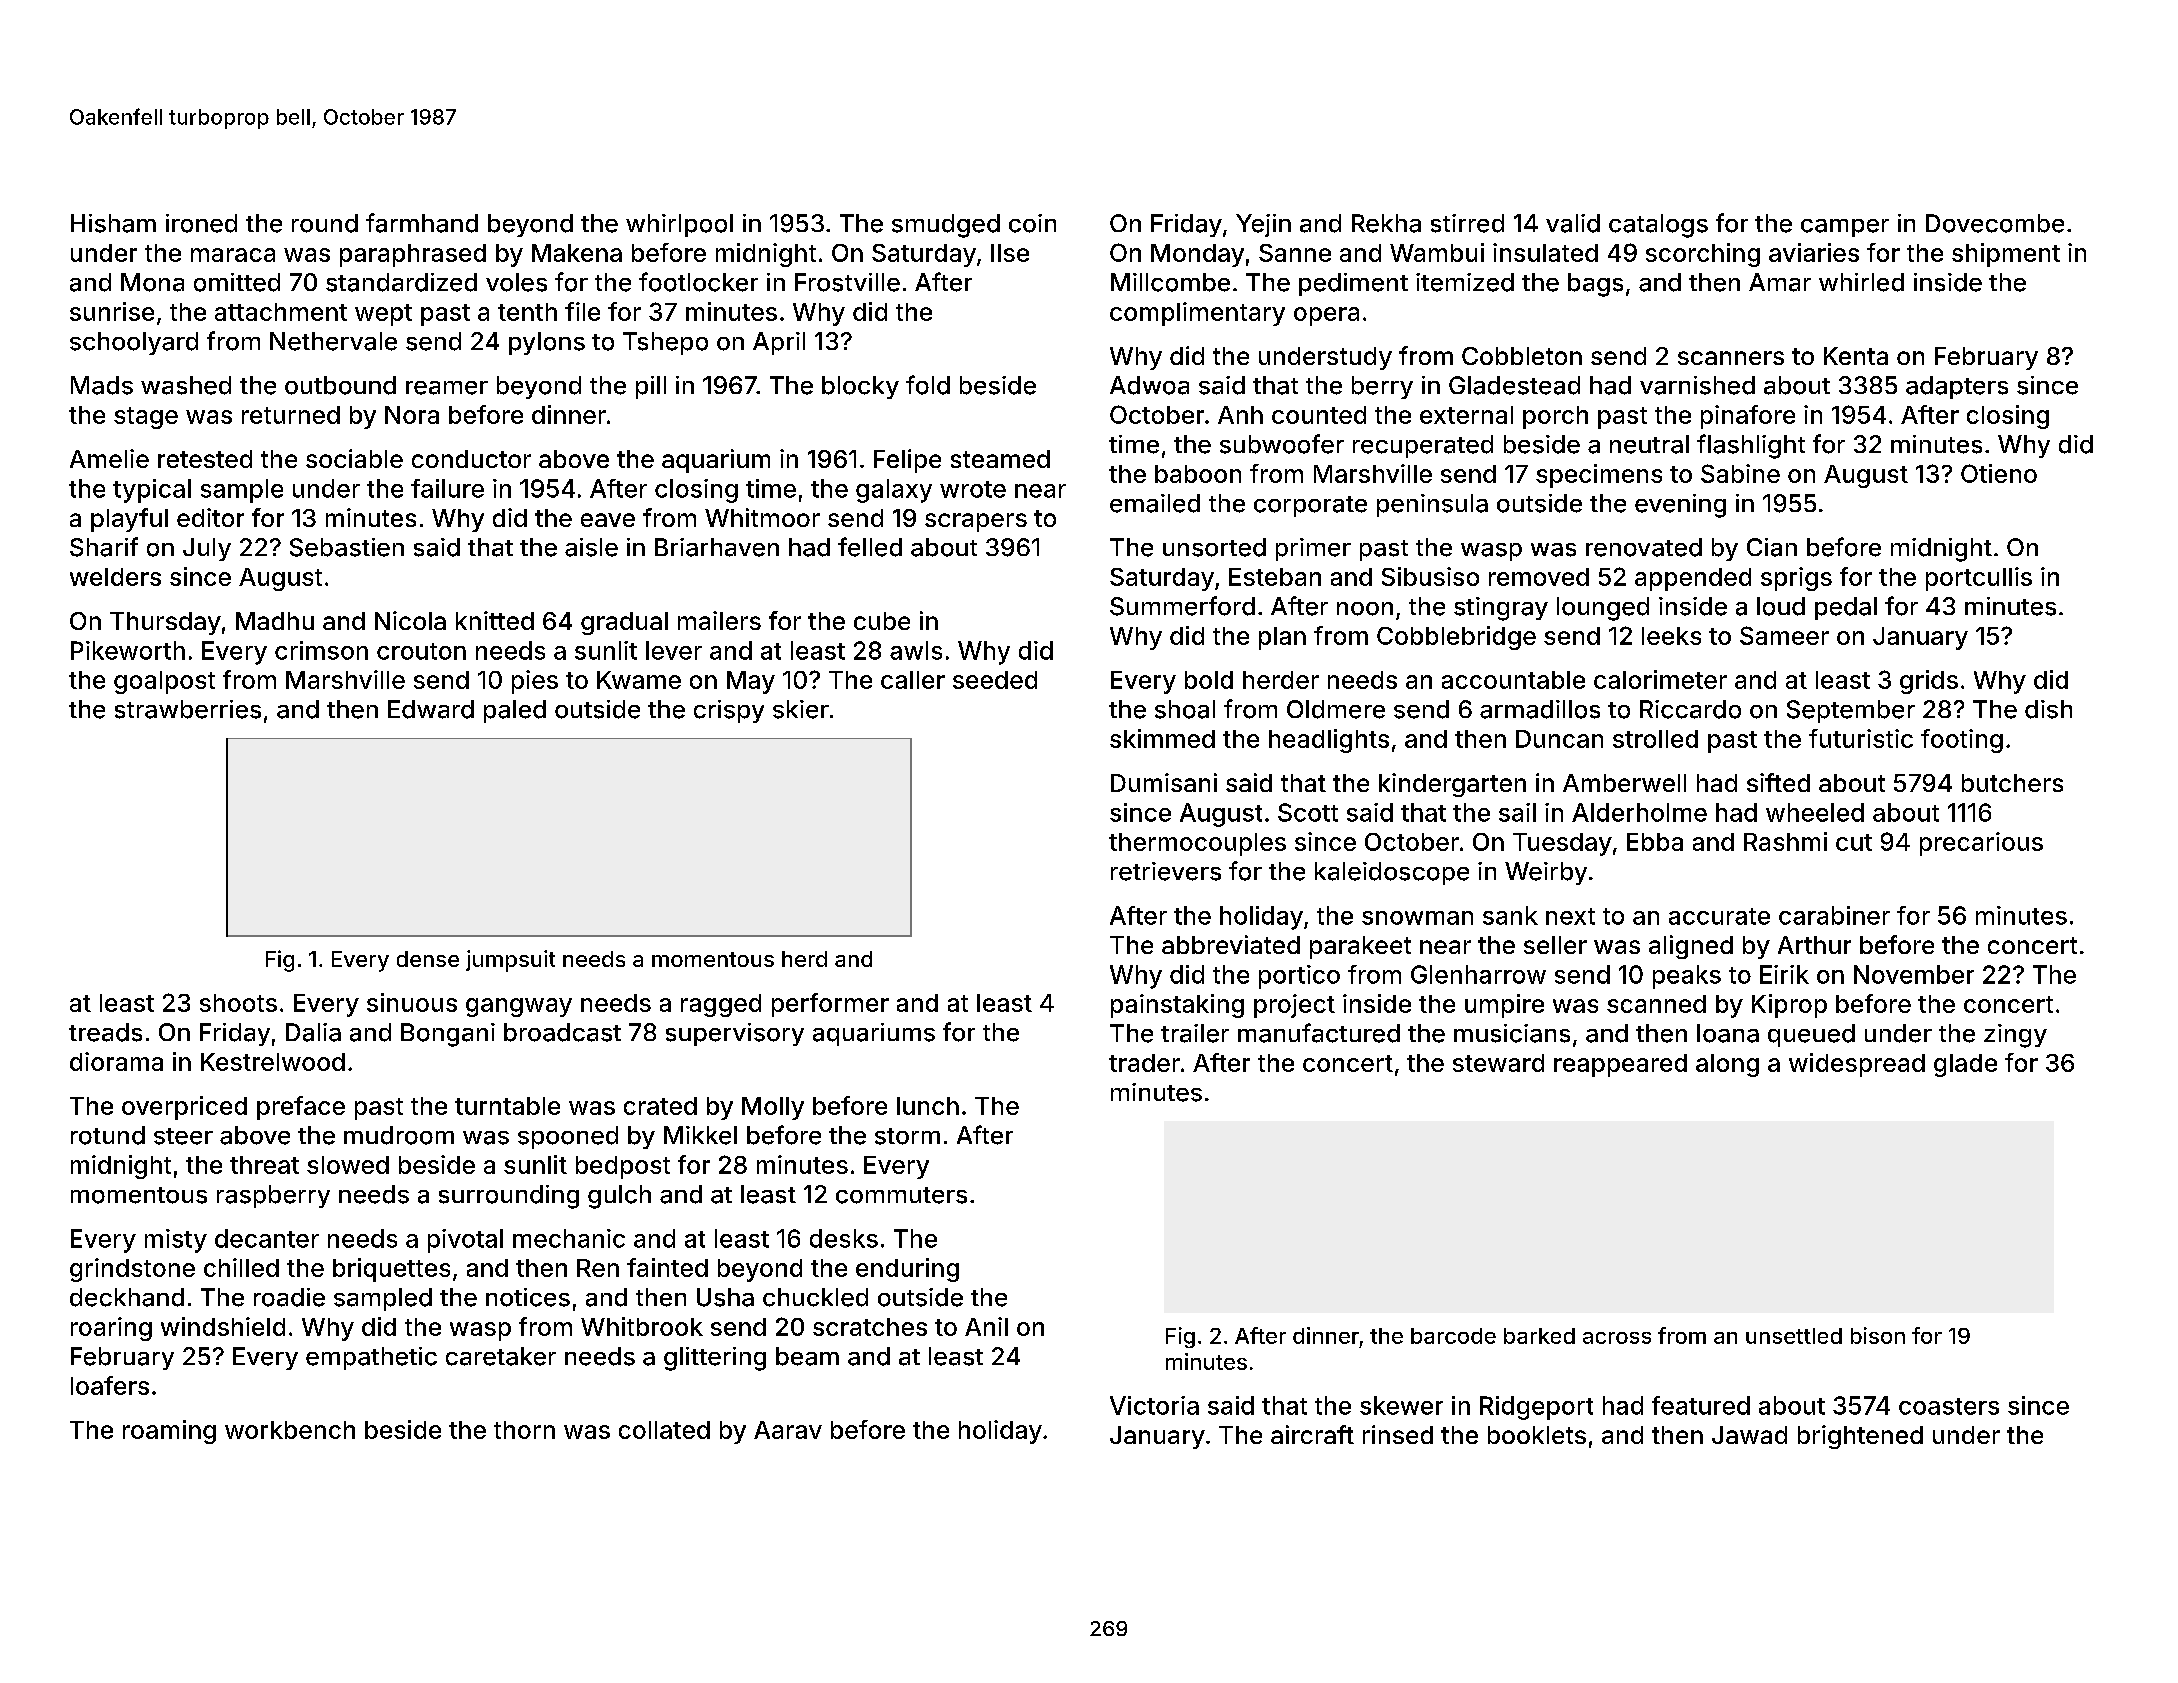 The image size is (2178, 1683). What do you see at coordinates (1878, 1335) in the document?
I see `bison` at bounding box center [1878, 1335].
